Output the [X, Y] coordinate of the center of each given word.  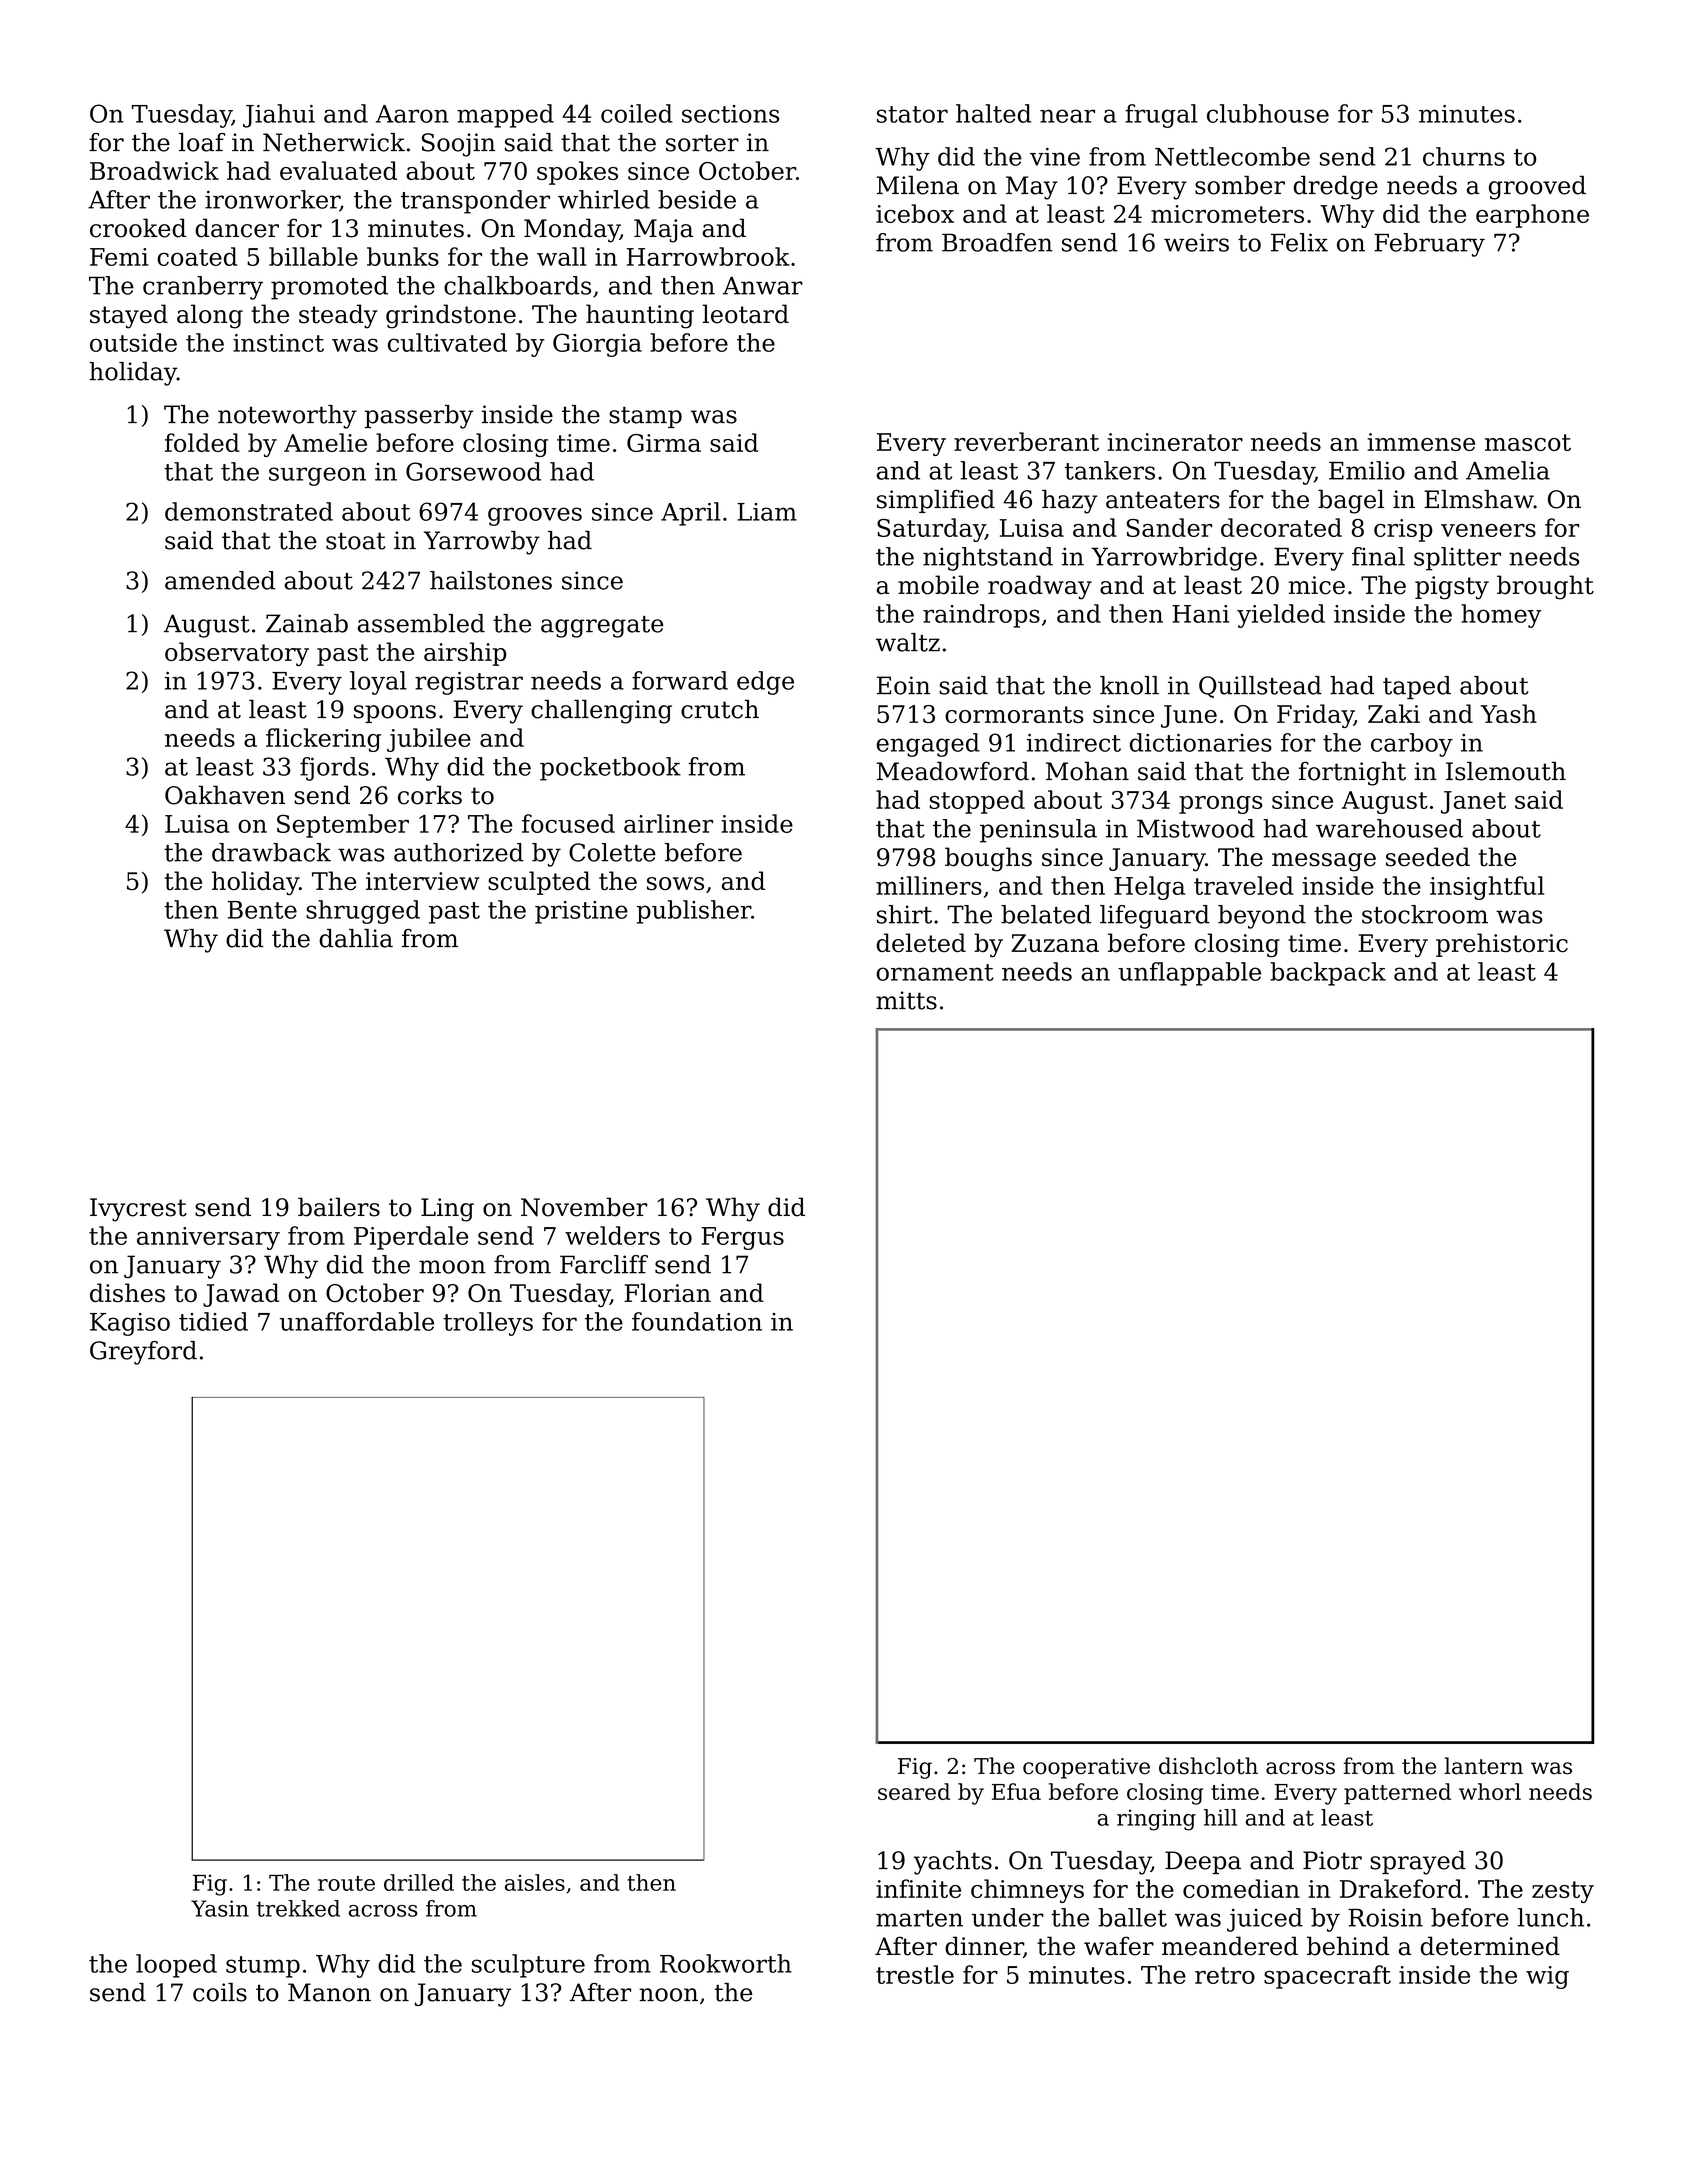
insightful [1487, 888]
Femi [119, 257]
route [346, 1883]
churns [1464, 156]
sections [730, 114]
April [691, 514]
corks [430, 795]
